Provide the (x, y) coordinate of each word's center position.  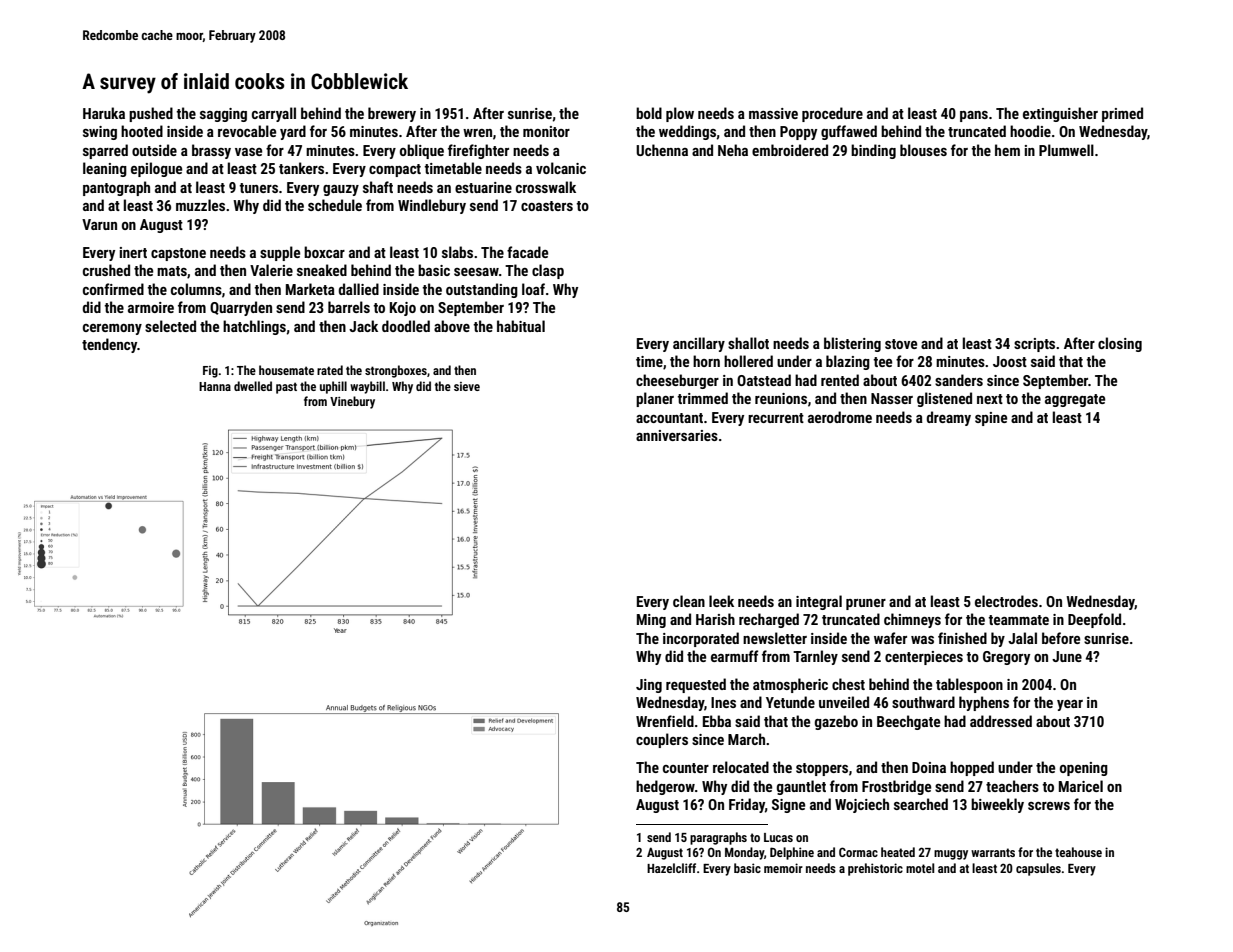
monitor (546, 131)
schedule (335, 205)
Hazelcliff (671, 868)
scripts (1034, 345)
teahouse (1078, 852)
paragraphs (718, 838)
